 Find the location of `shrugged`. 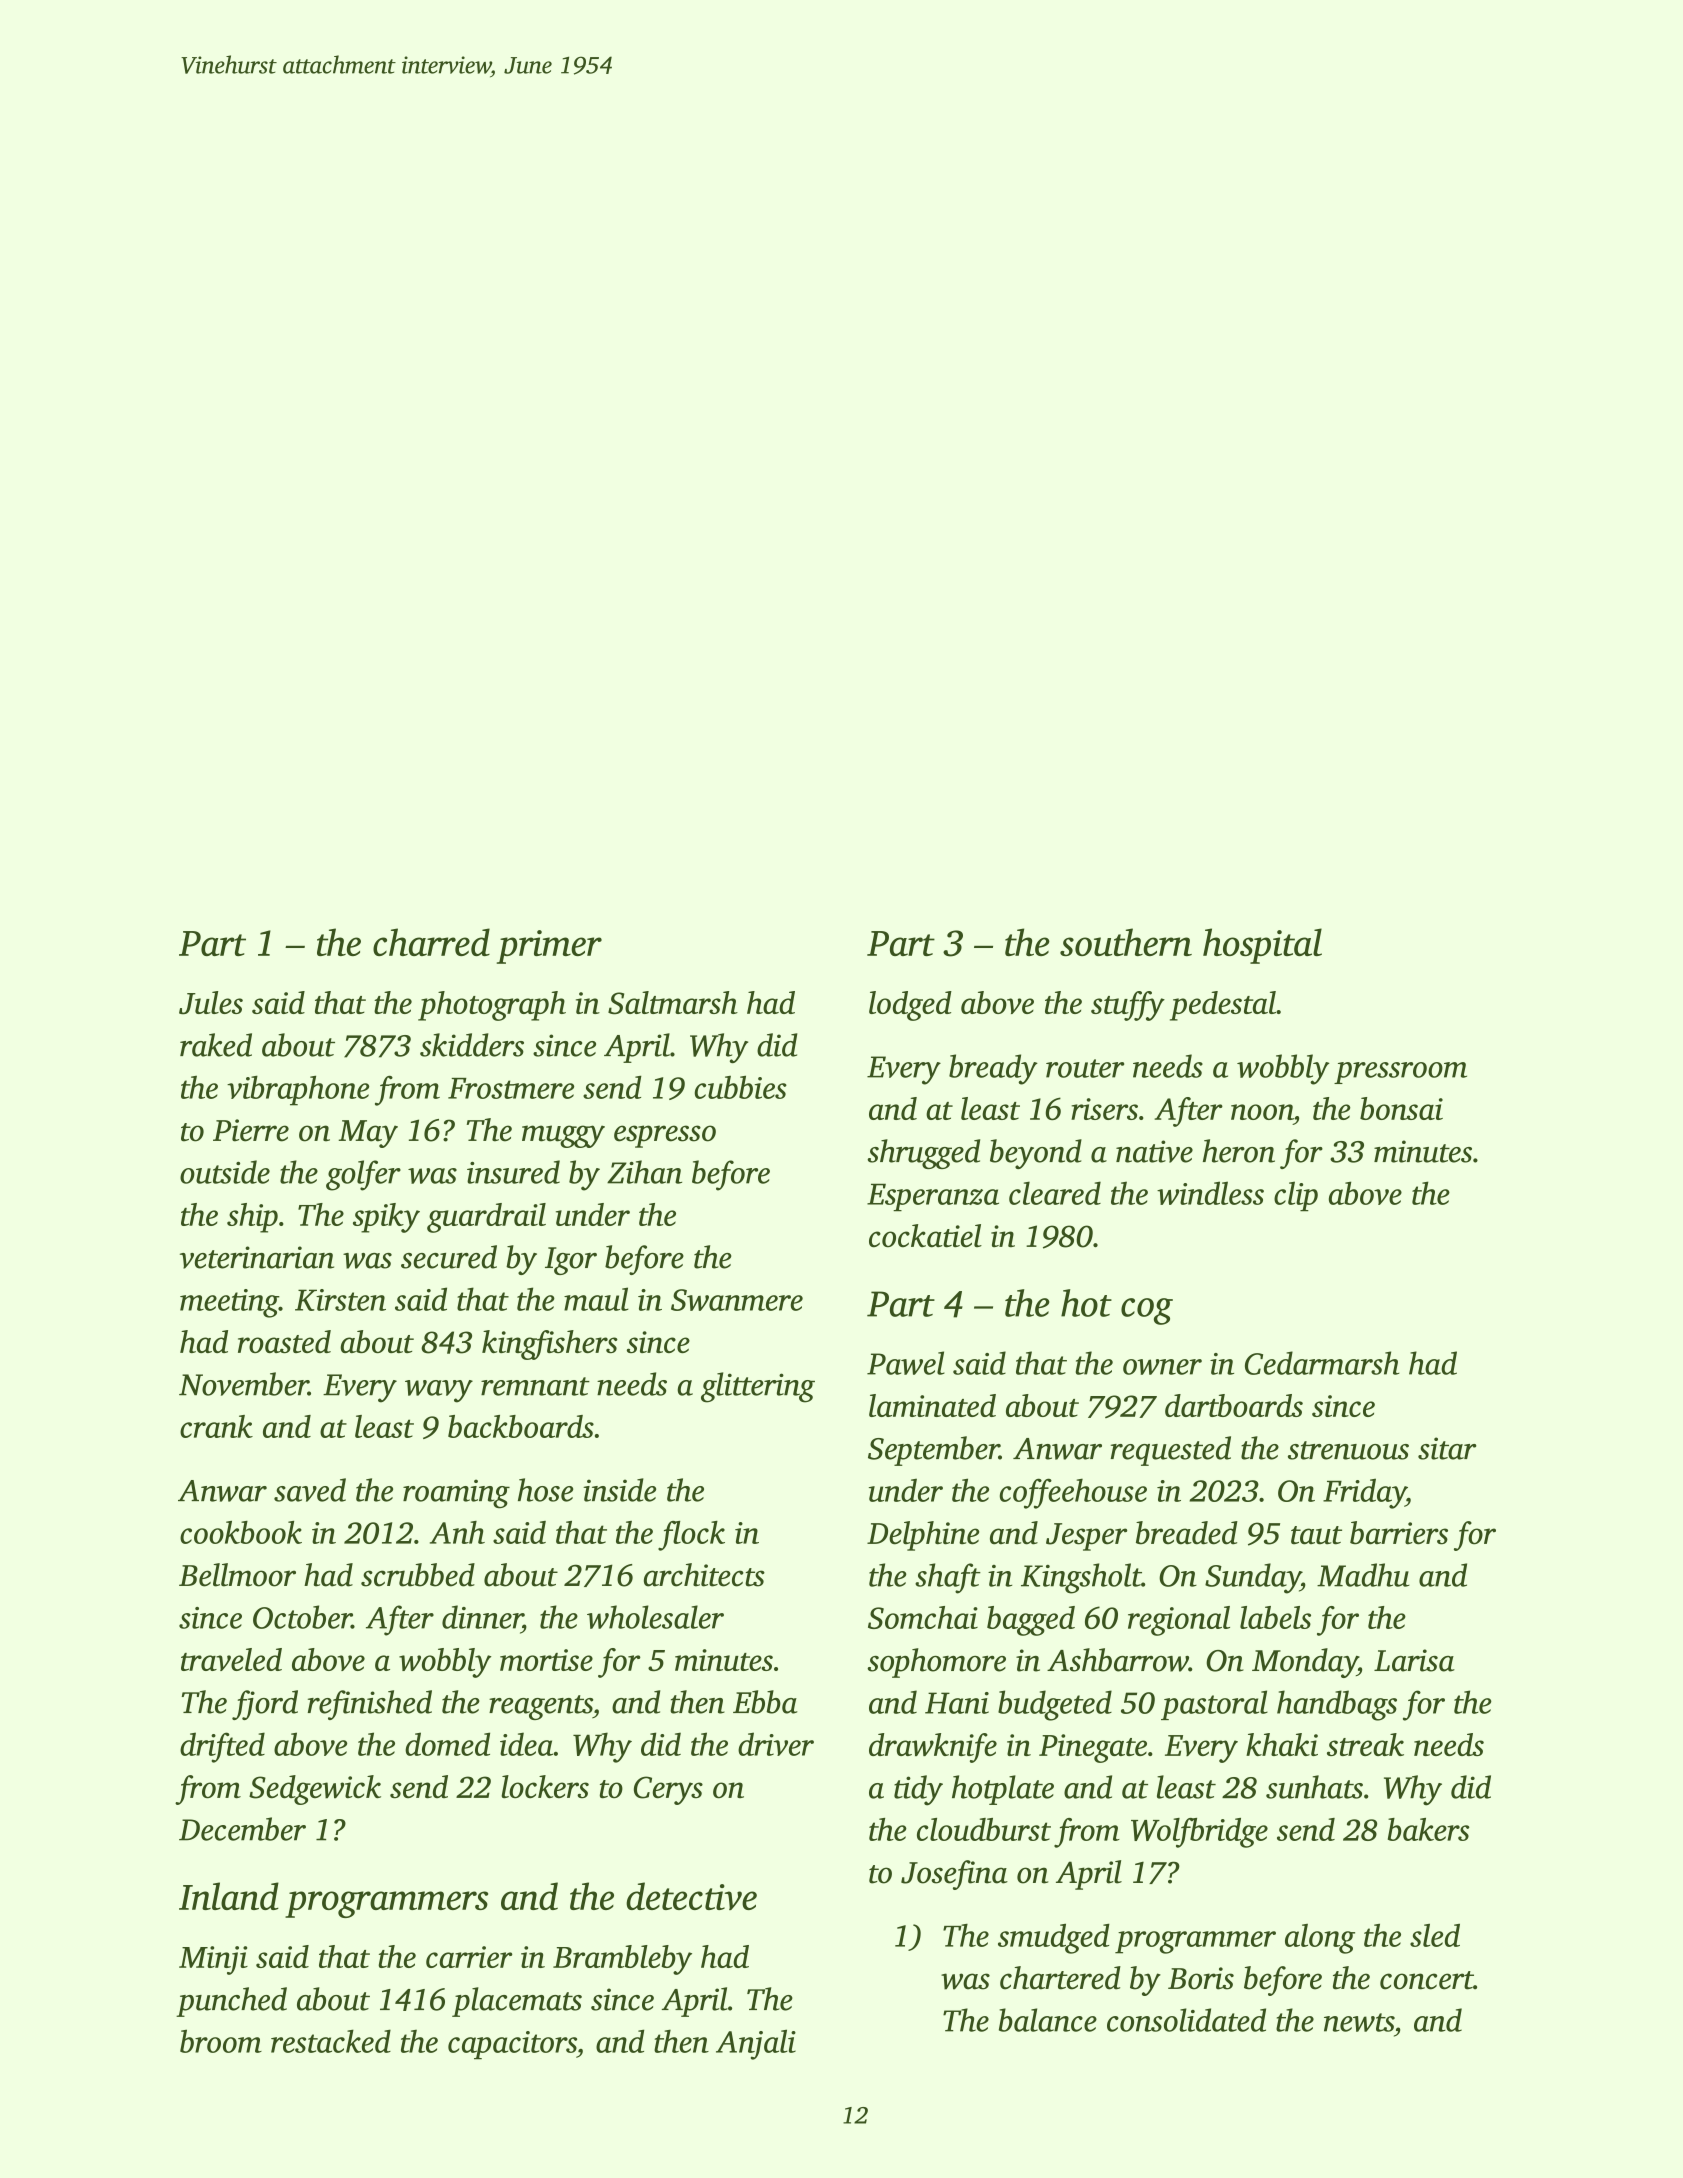

shrugged is located at coordinates (923, 1154).
